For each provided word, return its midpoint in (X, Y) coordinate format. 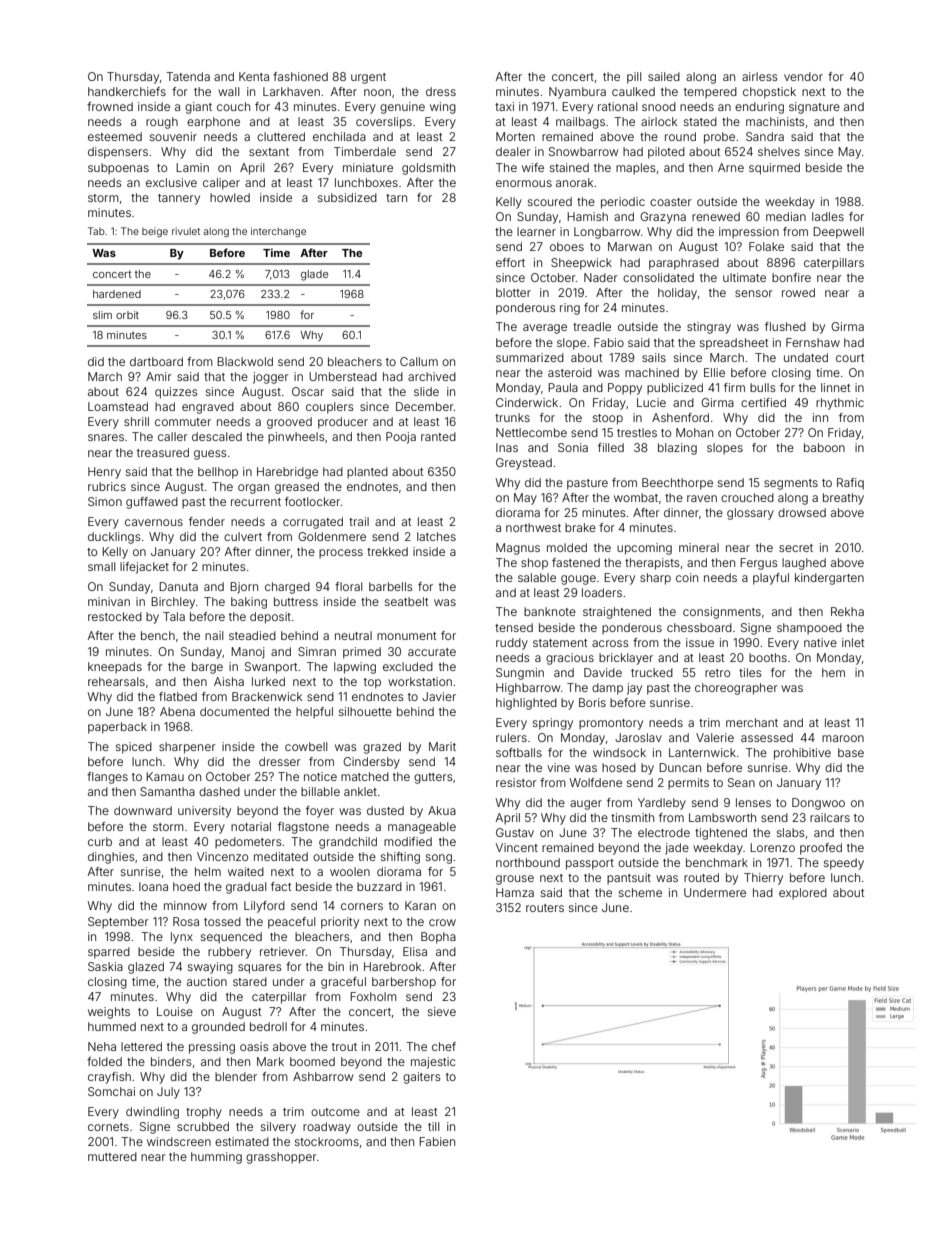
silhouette (365, 711)
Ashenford (680, 417)
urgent (368, 78)
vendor (803, 76)
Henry (104, 473)
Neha (102, 1046)
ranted (438, 436)
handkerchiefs (127, 91)
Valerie (715, 737)
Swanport (271, 668)
